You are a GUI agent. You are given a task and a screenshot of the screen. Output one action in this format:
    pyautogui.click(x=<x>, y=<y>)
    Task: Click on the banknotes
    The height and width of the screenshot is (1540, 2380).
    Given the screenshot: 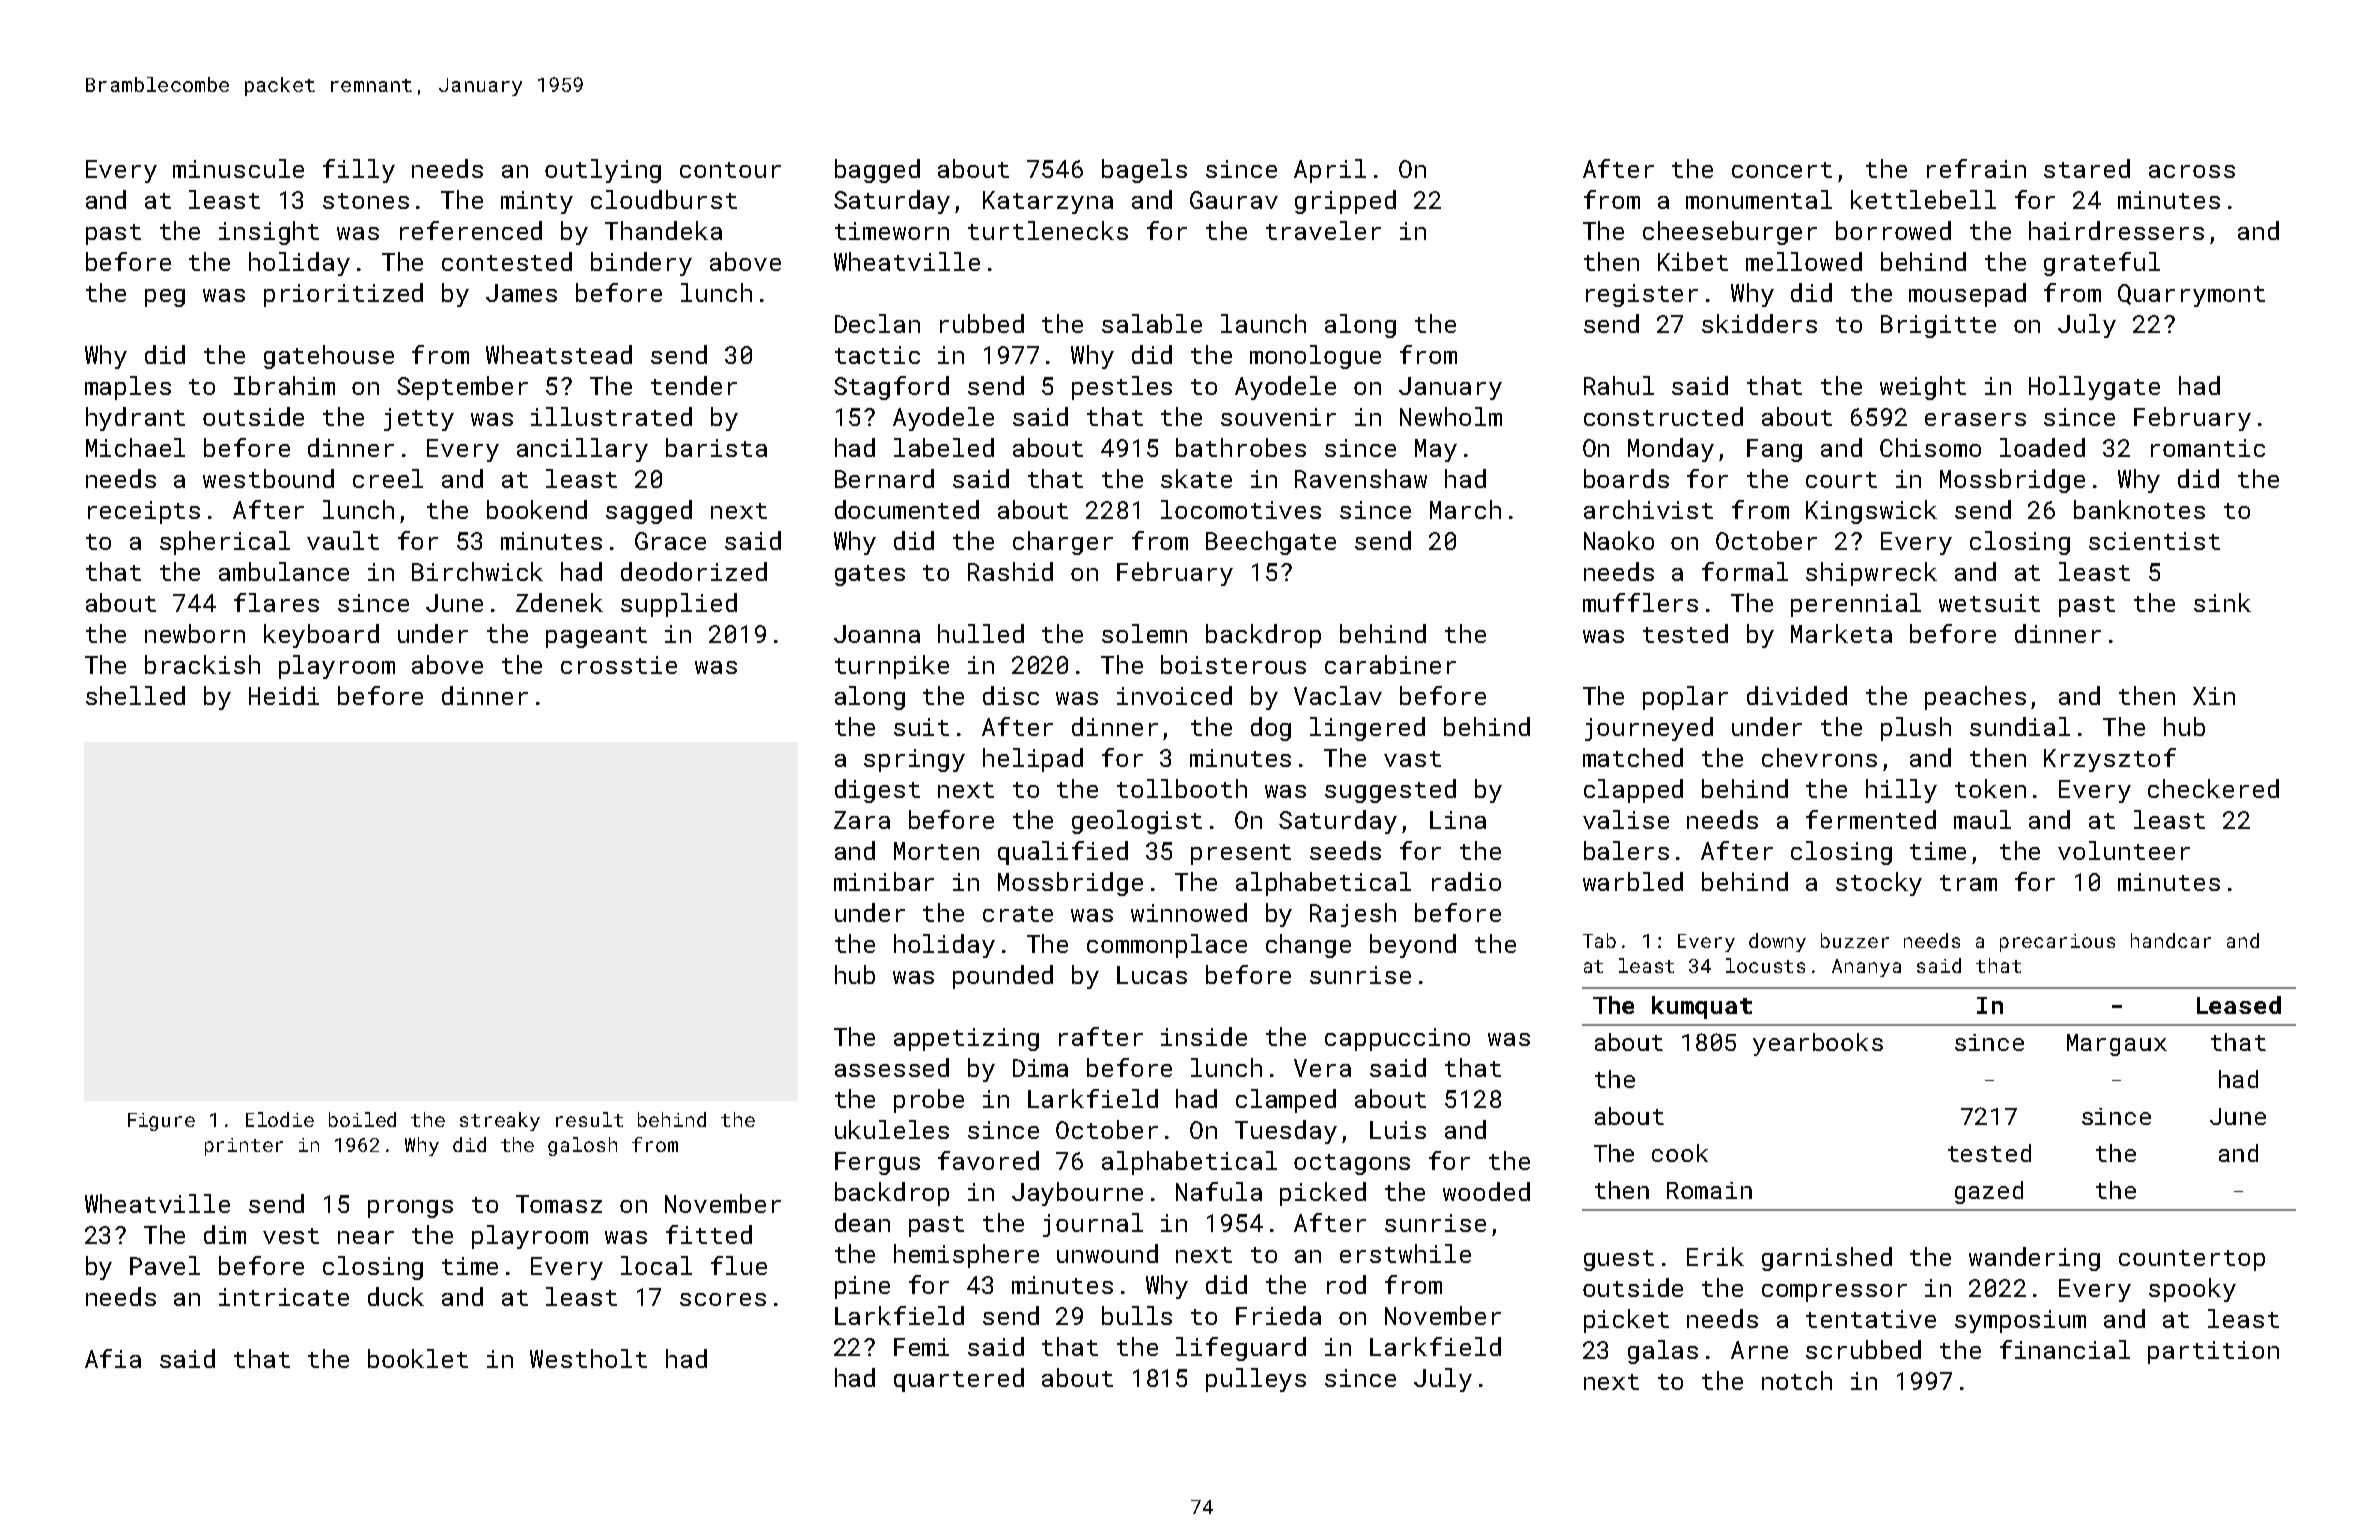 What is the action you would take?
    pyautogui.click(x=2139, y=509)
